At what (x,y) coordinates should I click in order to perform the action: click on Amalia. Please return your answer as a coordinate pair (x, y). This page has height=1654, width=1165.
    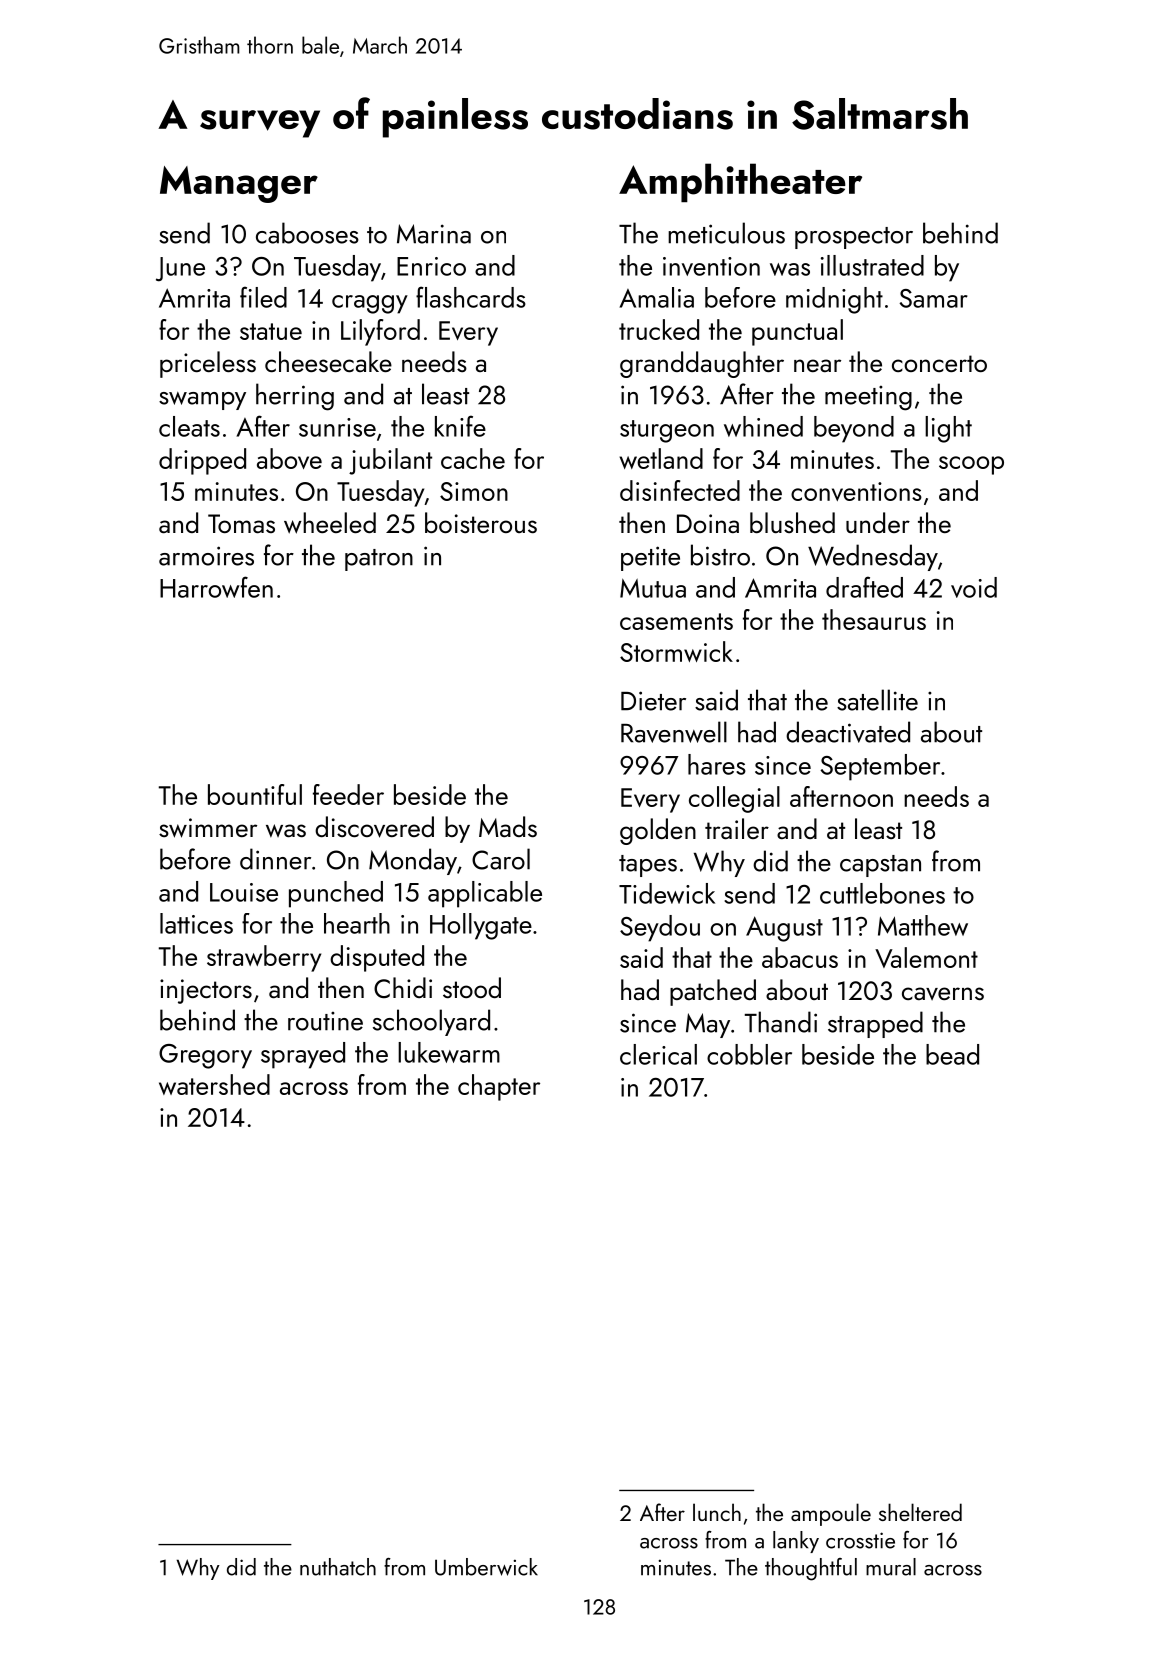
    Looking at the image, I should click on (656, 297).
